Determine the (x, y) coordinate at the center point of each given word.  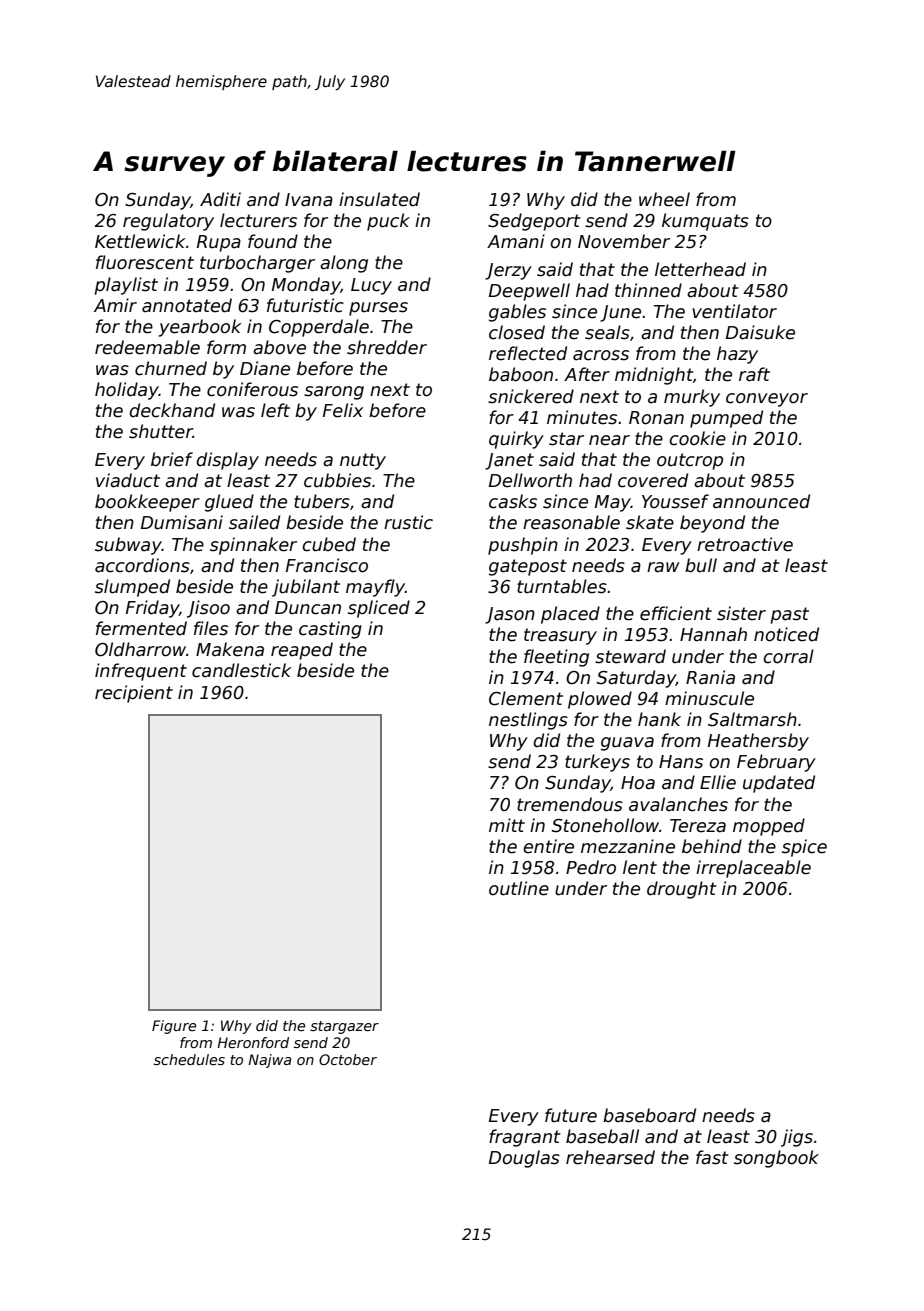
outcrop (690, 461)
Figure (174, 1027)
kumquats (705, 222)
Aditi (220, 199)
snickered (531, 396)
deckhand (172, 410)
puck (388, 222)
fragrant (525, 1138)
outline (519, 888)
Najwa (269, 1061)
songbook (776, 1159)
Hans (681, 762)
